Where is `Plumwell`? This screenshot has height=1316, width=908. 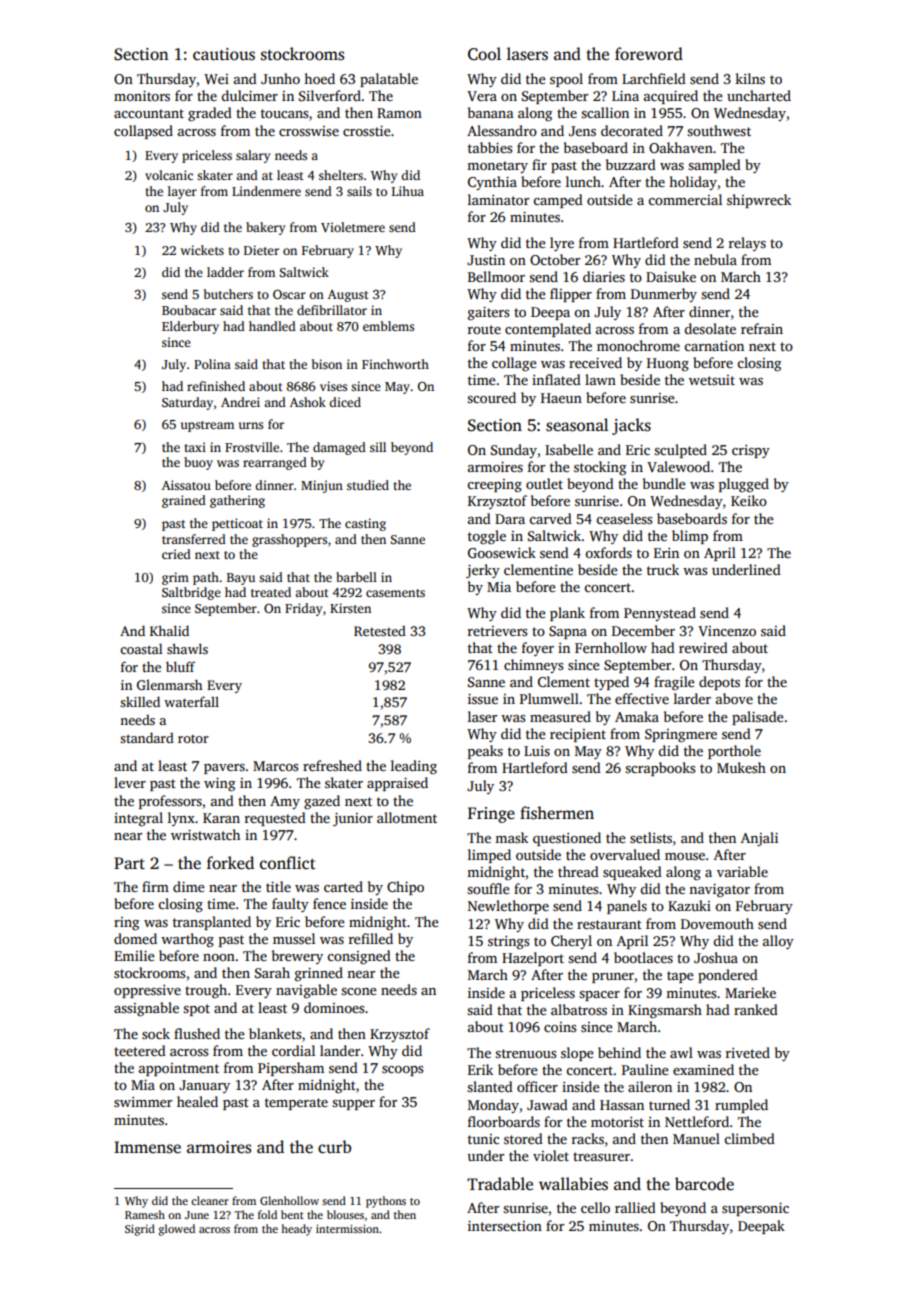
Plumwell is located at coordinates (549, 698).
